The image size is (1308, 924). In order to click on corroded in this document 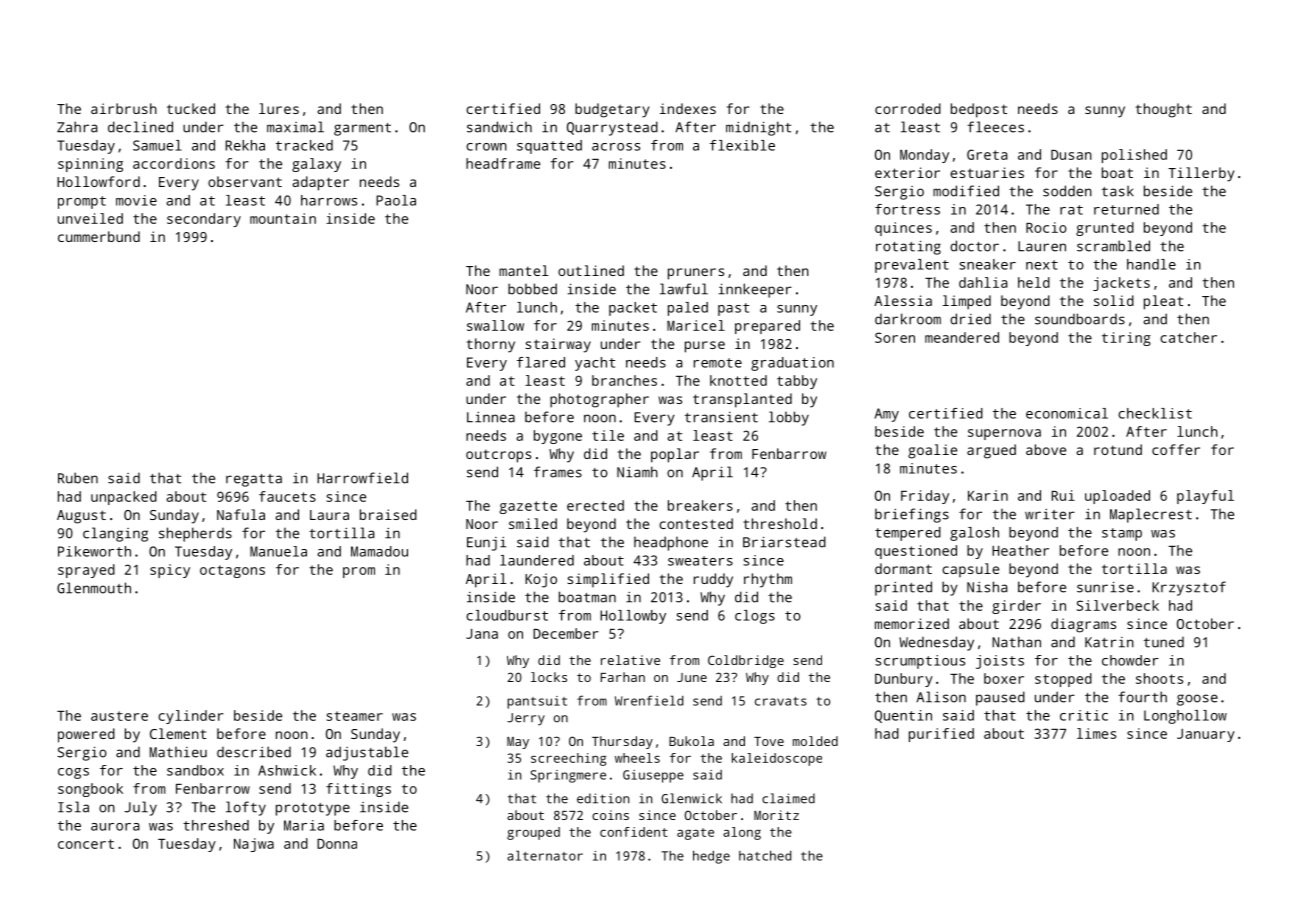, I will do `click(908, 108)`.
